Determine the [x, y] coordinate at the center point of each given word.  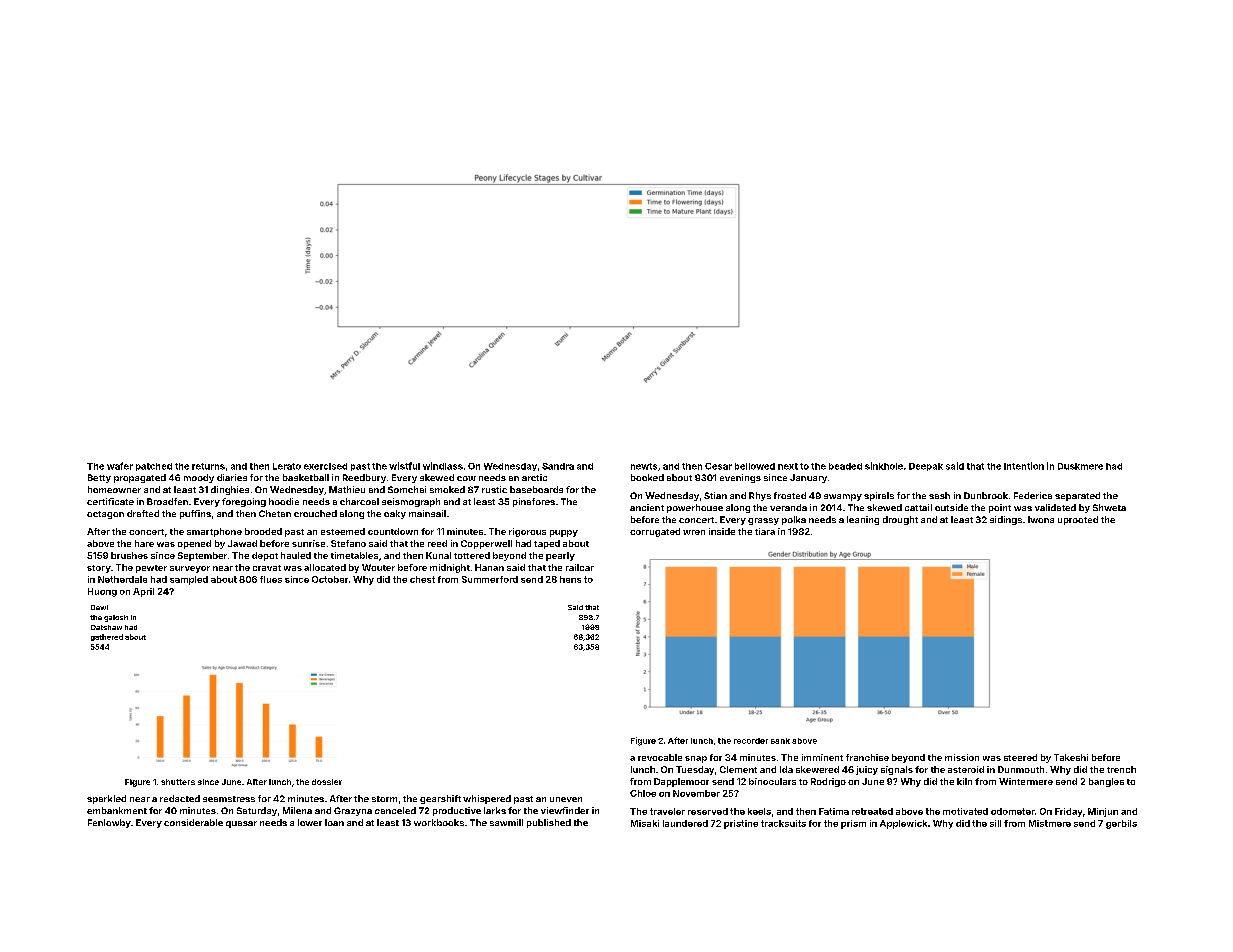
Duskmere [1080, 466]
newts [644, 466]
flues [271, 579]
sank [780, 741]
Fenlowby [109, 823]
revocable [660, 757]
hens [570, 579]
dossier [327, 782]
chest [422, 579]
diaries [232, 477]
